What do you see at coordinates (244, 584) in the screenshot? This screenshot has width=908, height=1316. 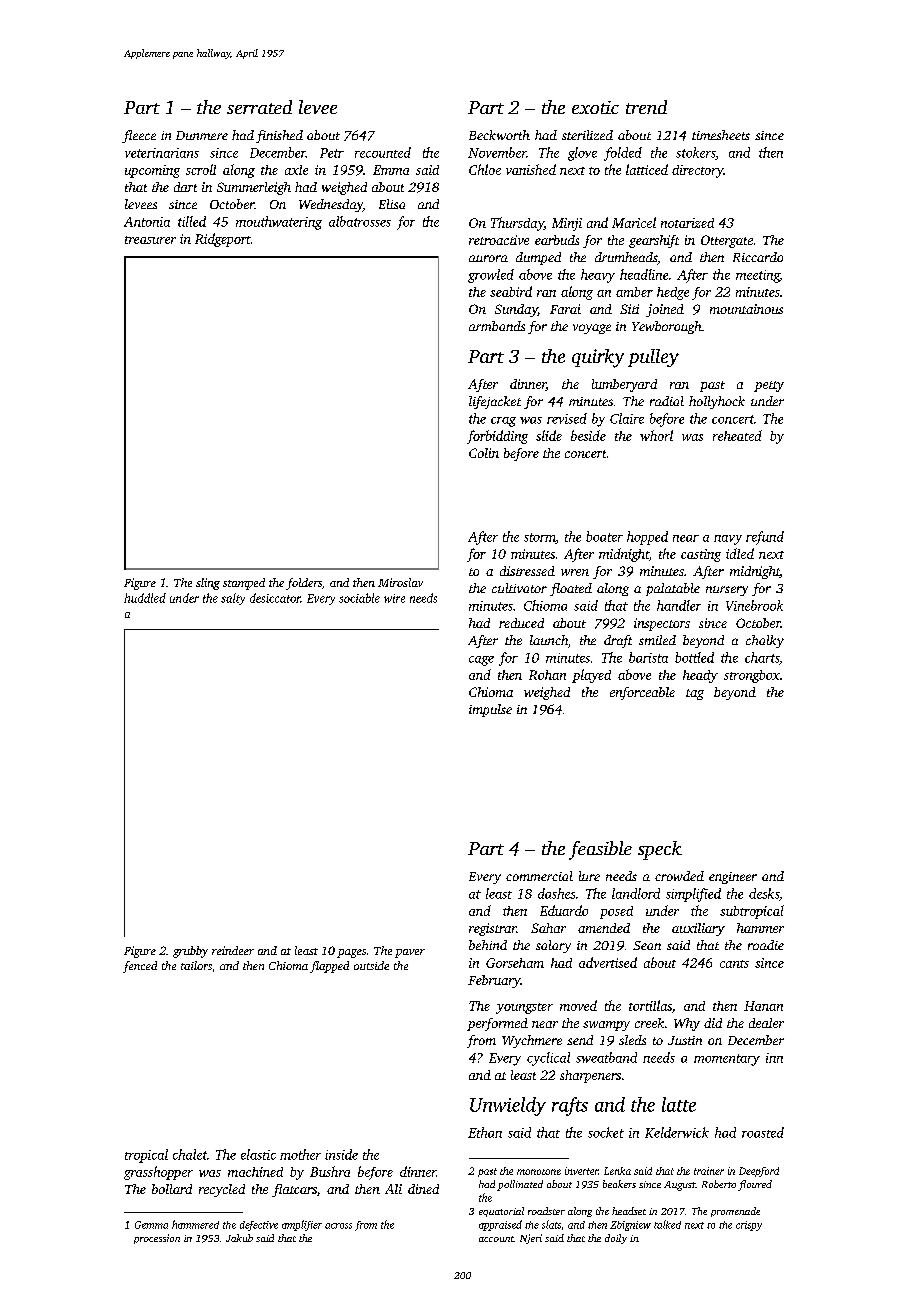 I see `stamped` at bounding box center [244, 584].
